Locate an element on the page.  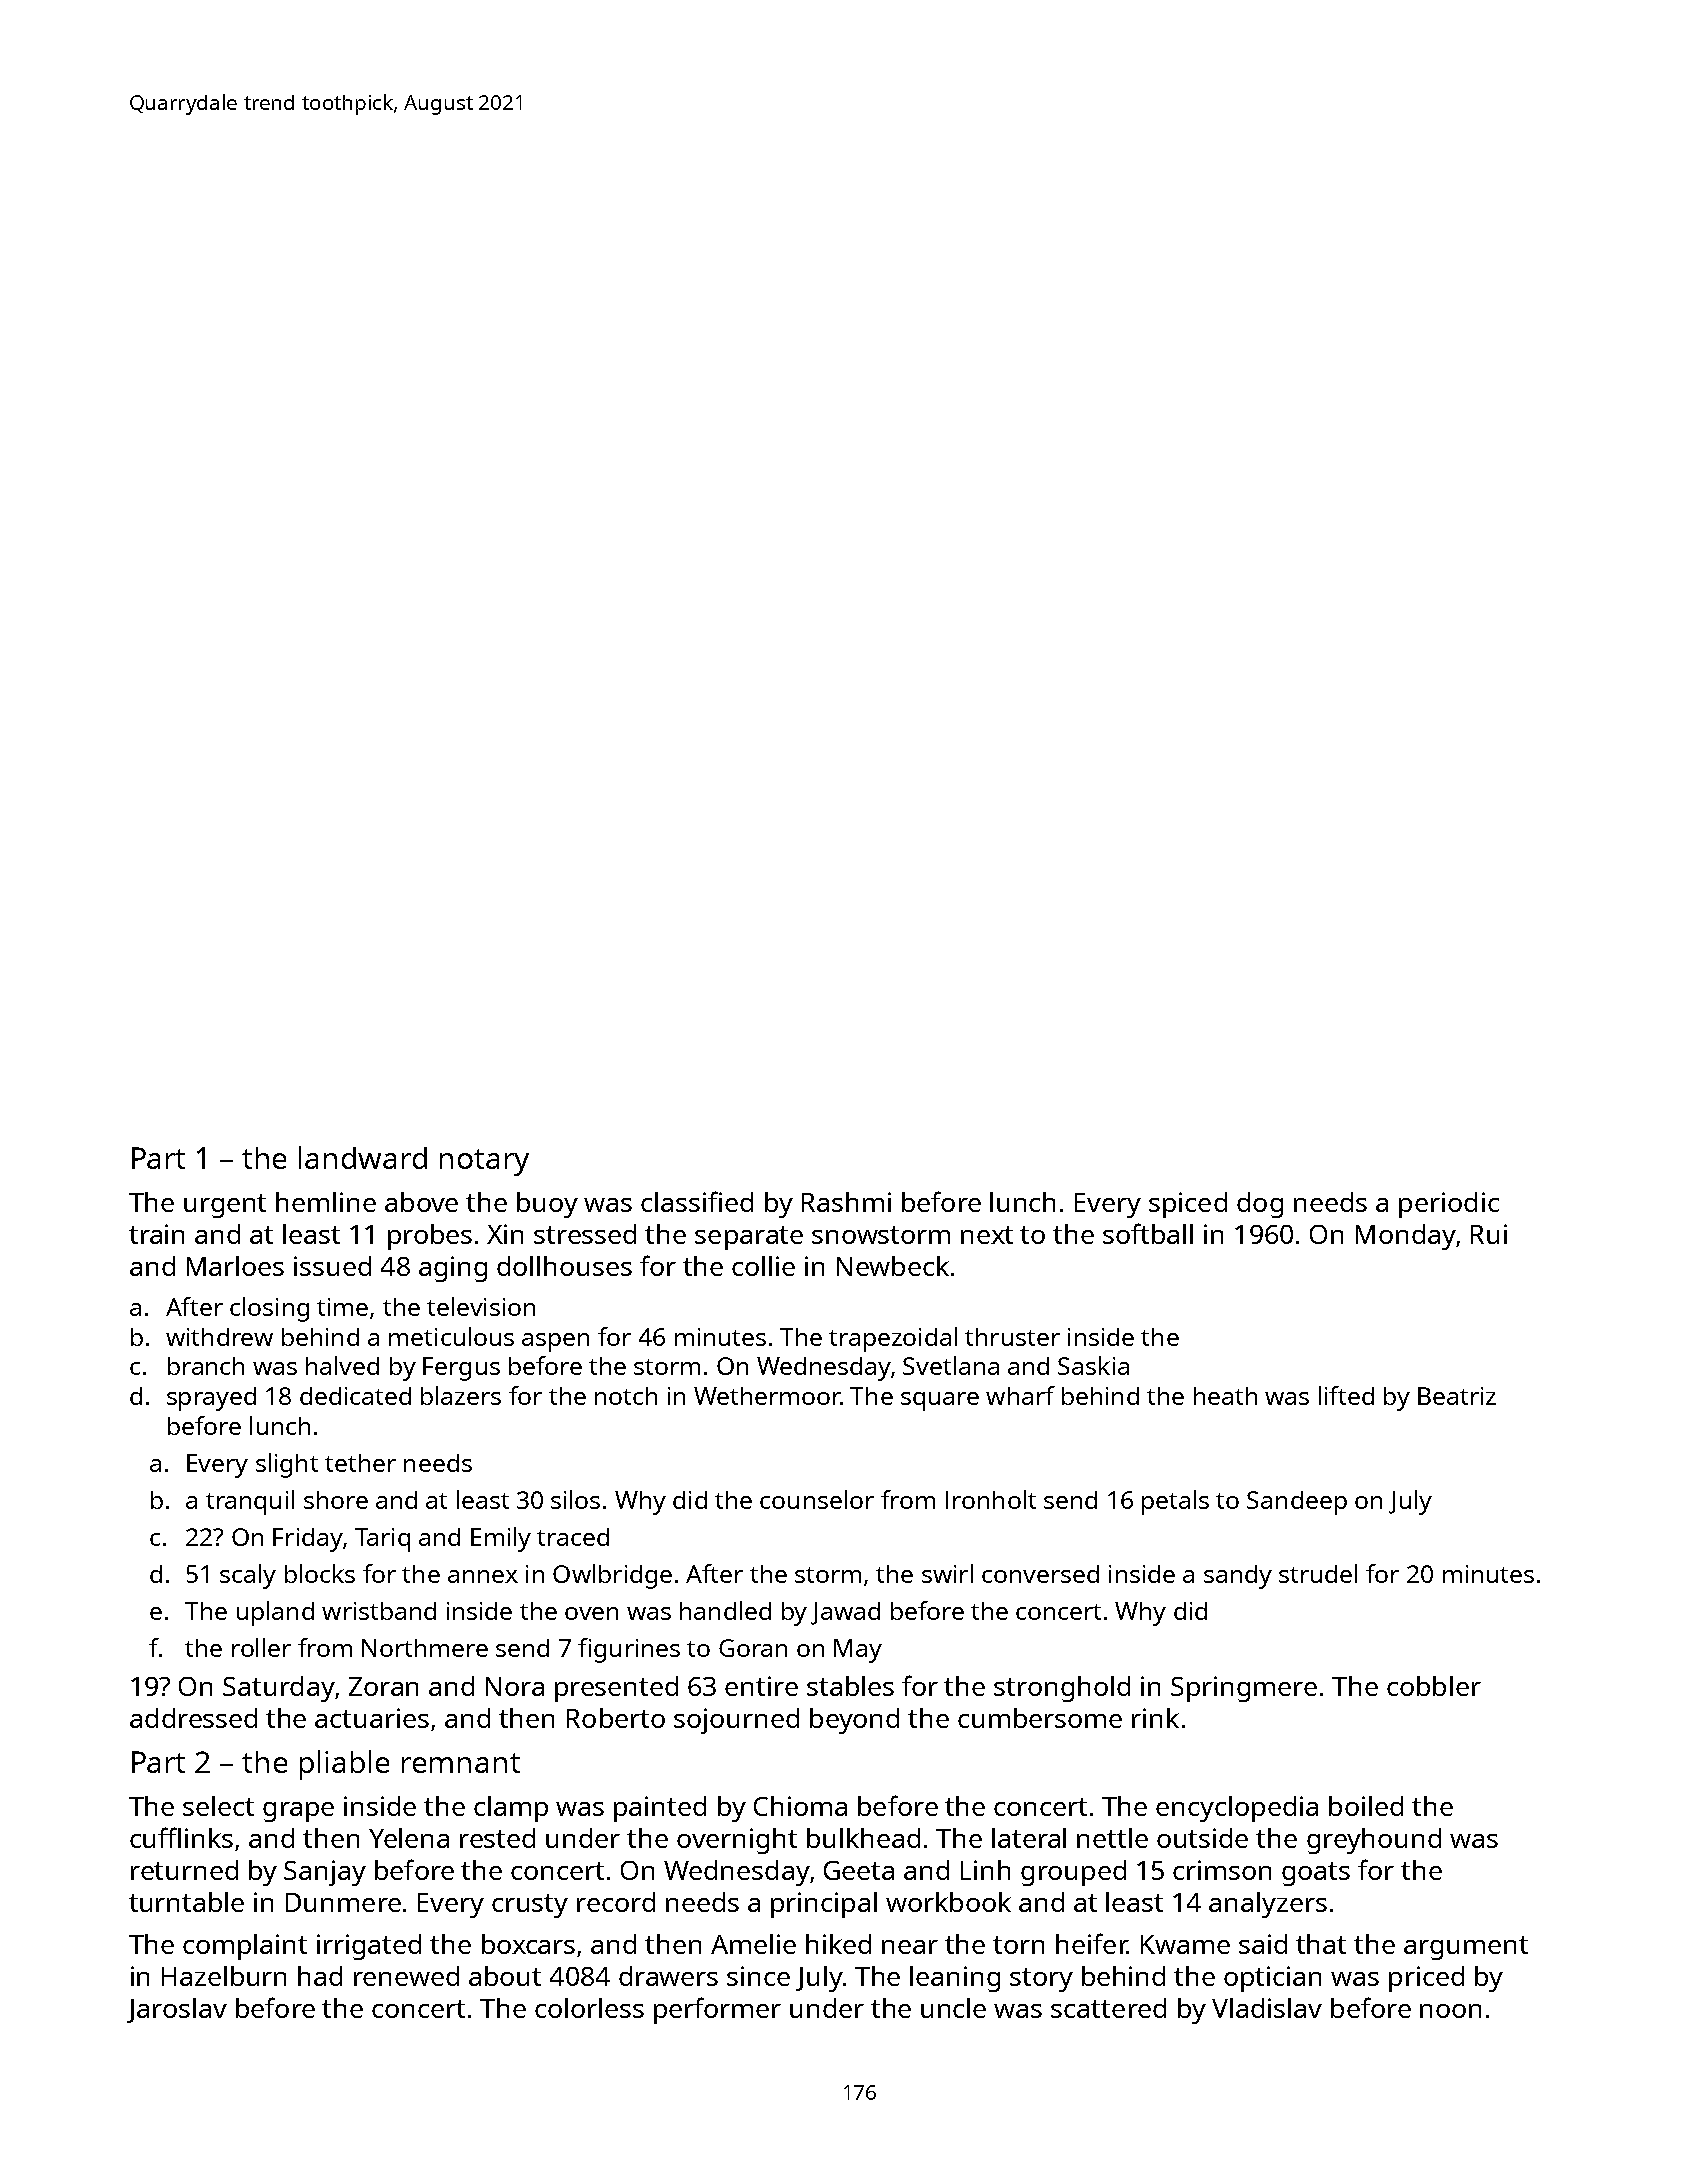
dollhouses is located at coordinates (564, 1266).
